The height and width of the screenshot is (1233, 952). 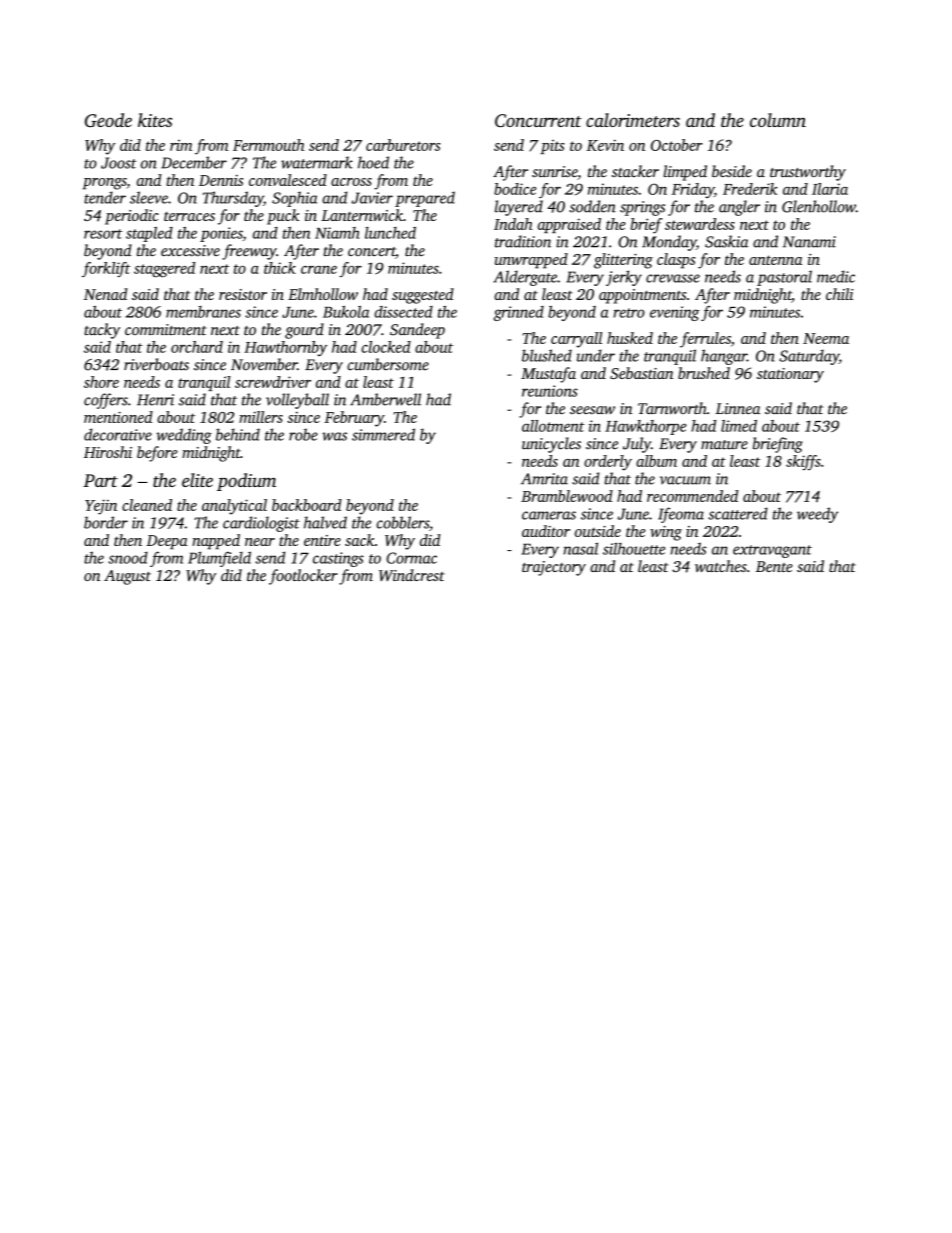 What do you see at coordinates (128, 557) in the screenshot?
I see `snood` at bounding box center [128, 557].
